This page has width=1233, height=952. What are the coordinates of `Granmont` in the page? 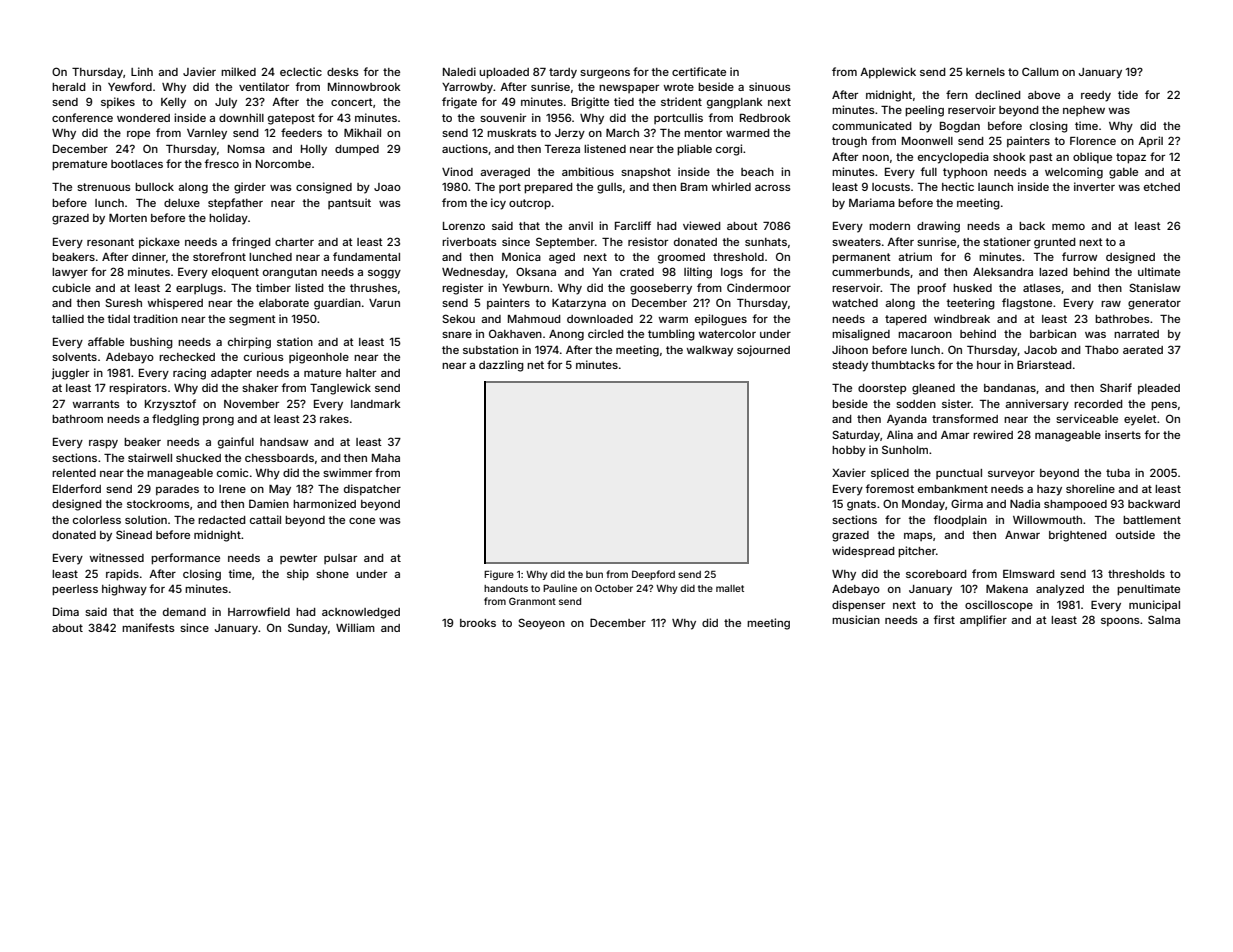 It's located at (532, 601).
